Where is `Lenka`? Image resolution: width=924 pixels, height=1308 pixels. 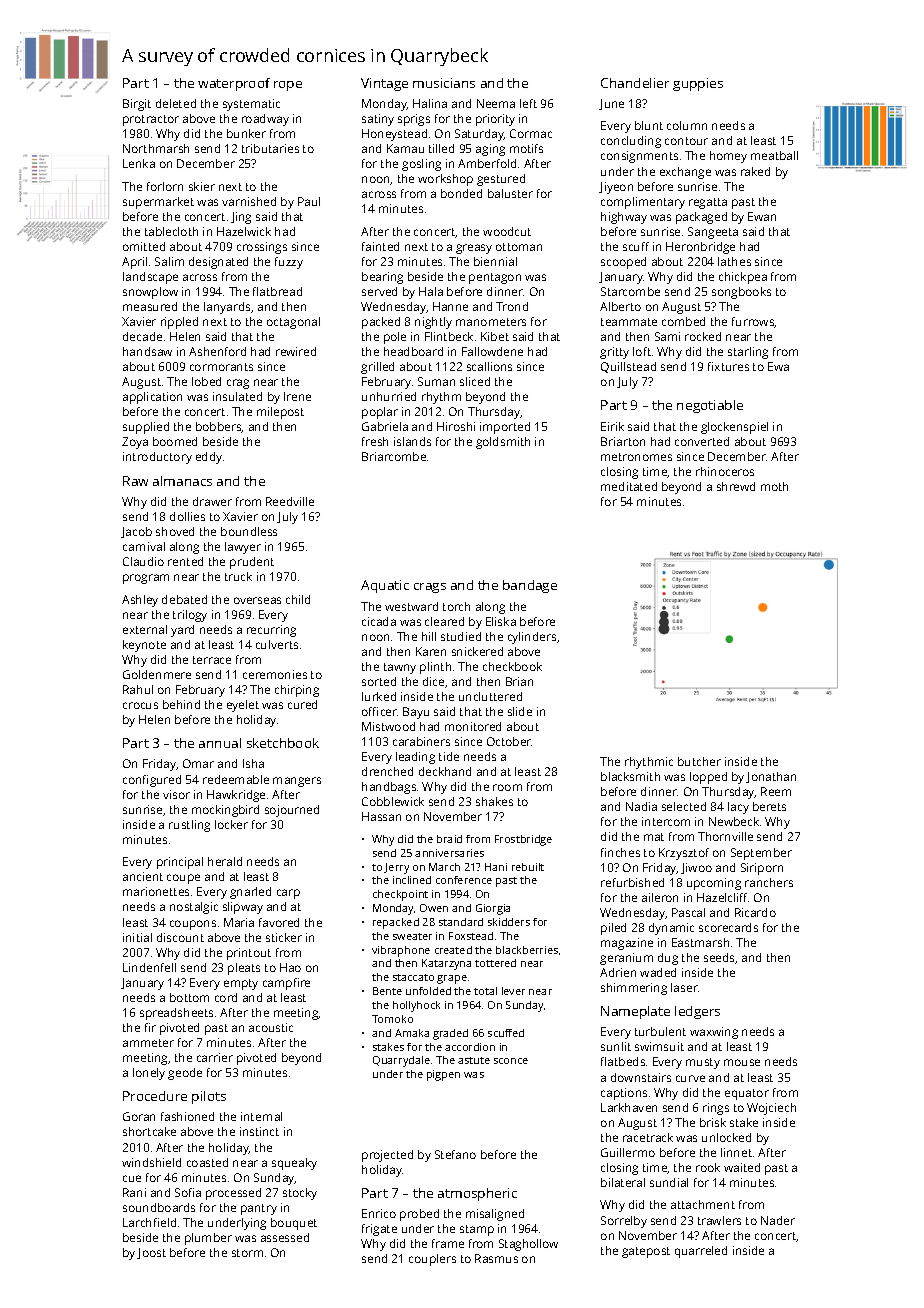
Lenka is located at coordinates (139, 163).
